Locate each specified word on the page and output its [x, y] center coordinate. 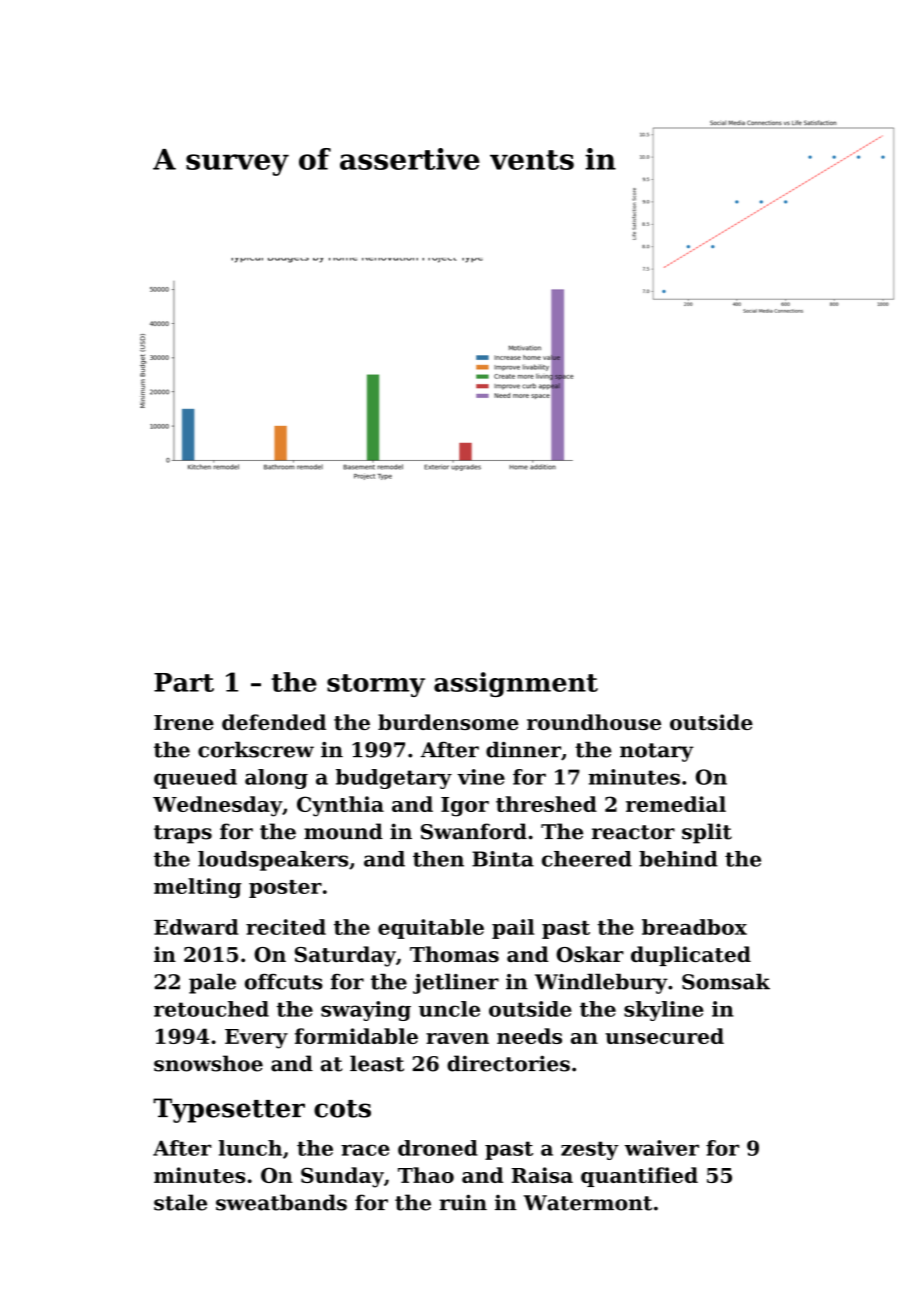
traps [183, 834]
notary [657, 752]
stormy [376, 685]
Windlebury [601, 984]
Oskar [590, 954]
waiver [661, 1148]
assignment [516, 684]
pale [212, 984]
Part [184, 682]
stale [180, 1202]
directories [508, 1063]
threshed [546, 804]
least [377, 1063]
